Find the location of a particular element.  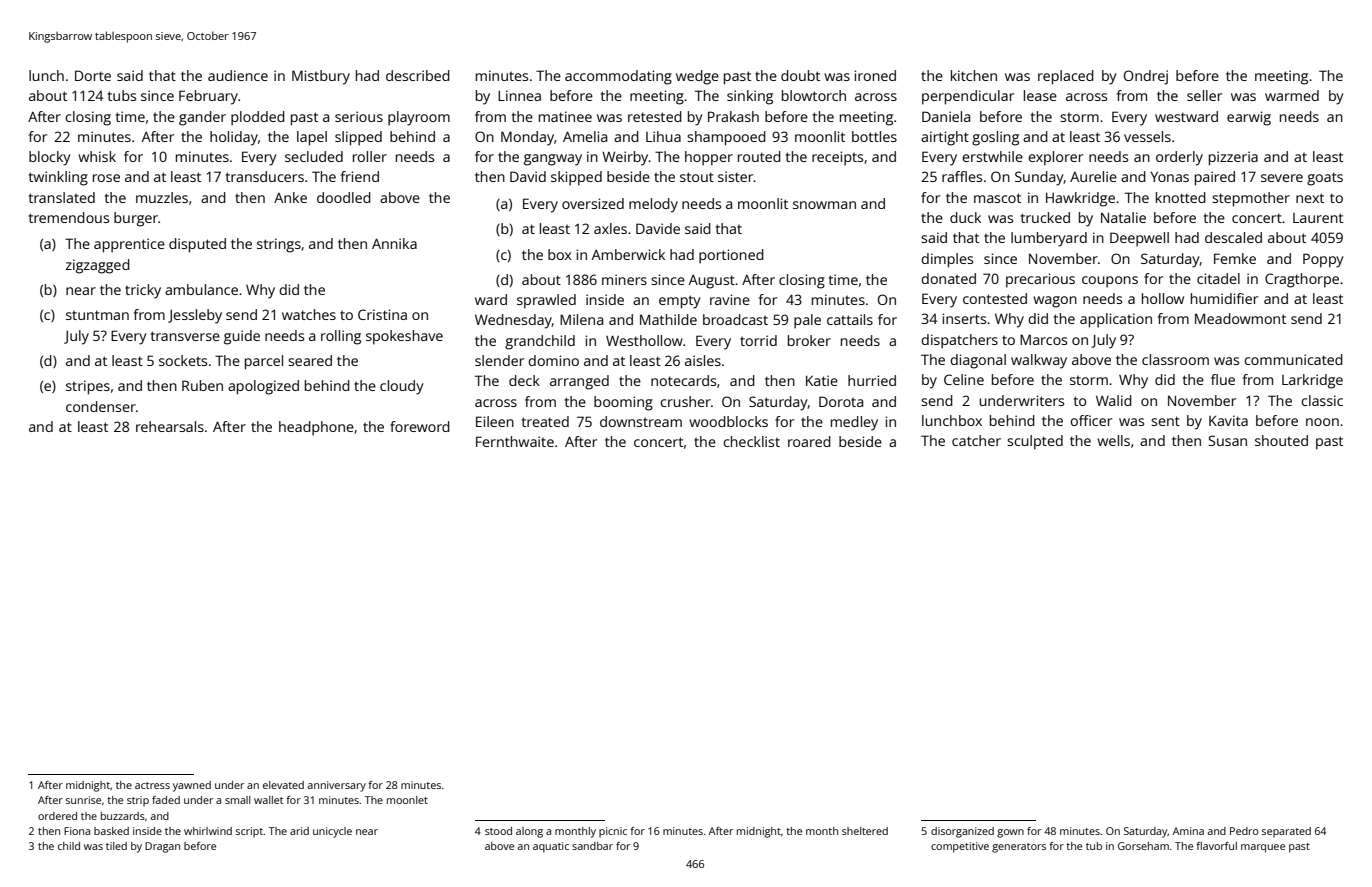

rehearsals is located at coordinates (170, 426).
